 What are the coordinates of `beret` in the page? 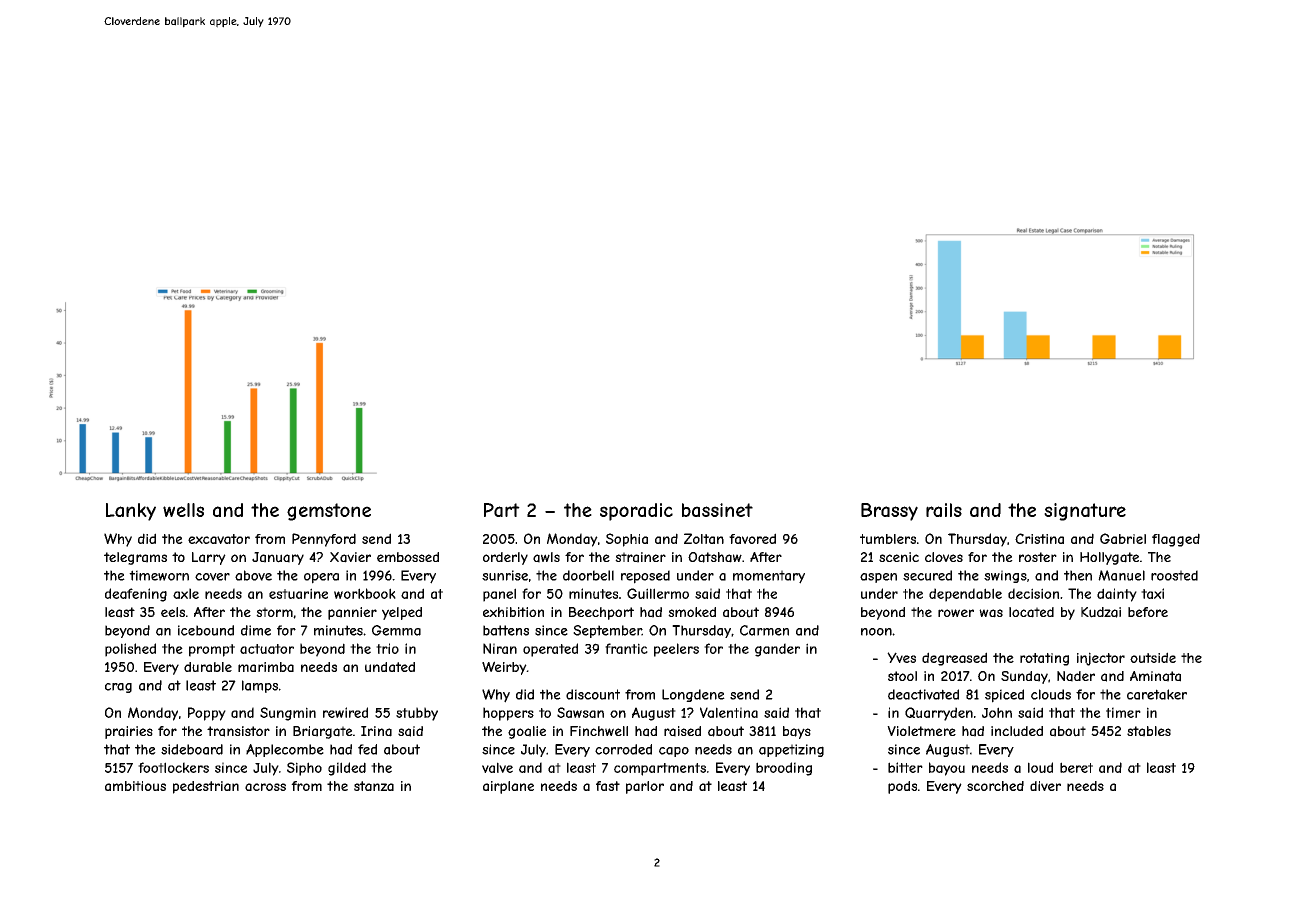 It's located at (1076, 767).
